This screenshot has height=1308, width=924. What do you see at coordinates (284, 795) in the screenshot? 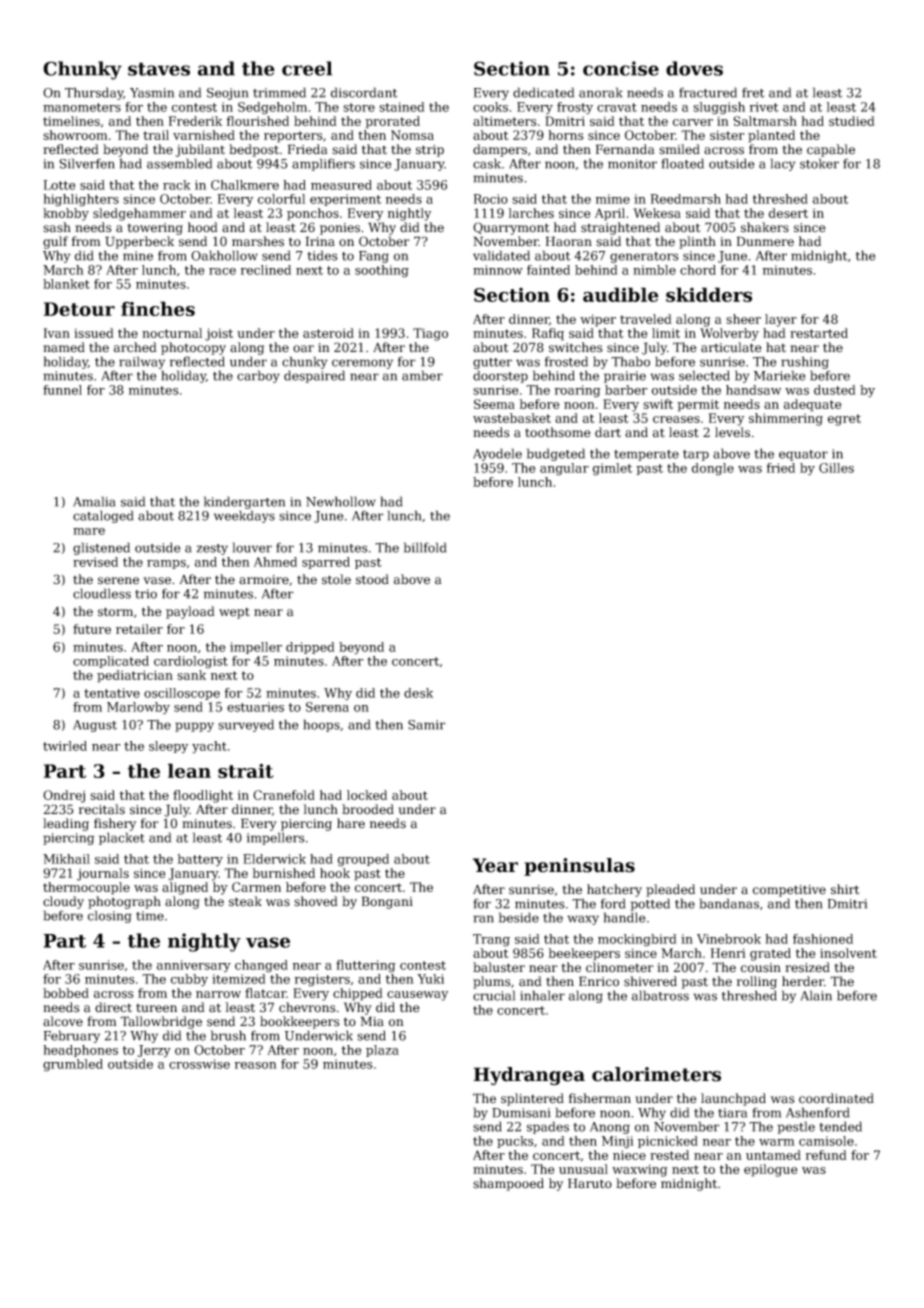
I see `Cranefold` at bounding box center [284, 795].
